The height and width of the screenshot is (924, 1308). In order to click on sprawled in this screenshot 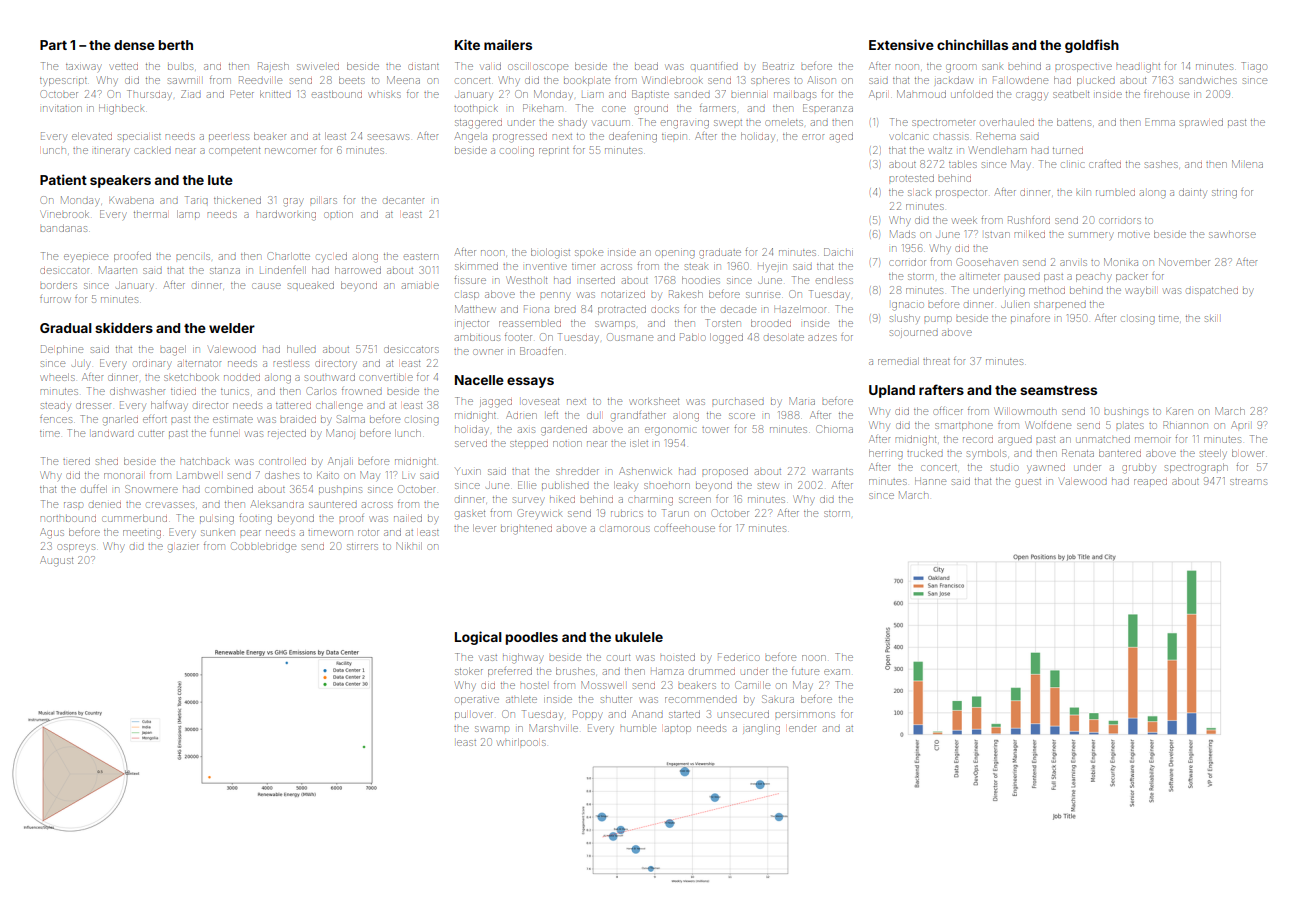, I will do `click(1201, 123)`.
